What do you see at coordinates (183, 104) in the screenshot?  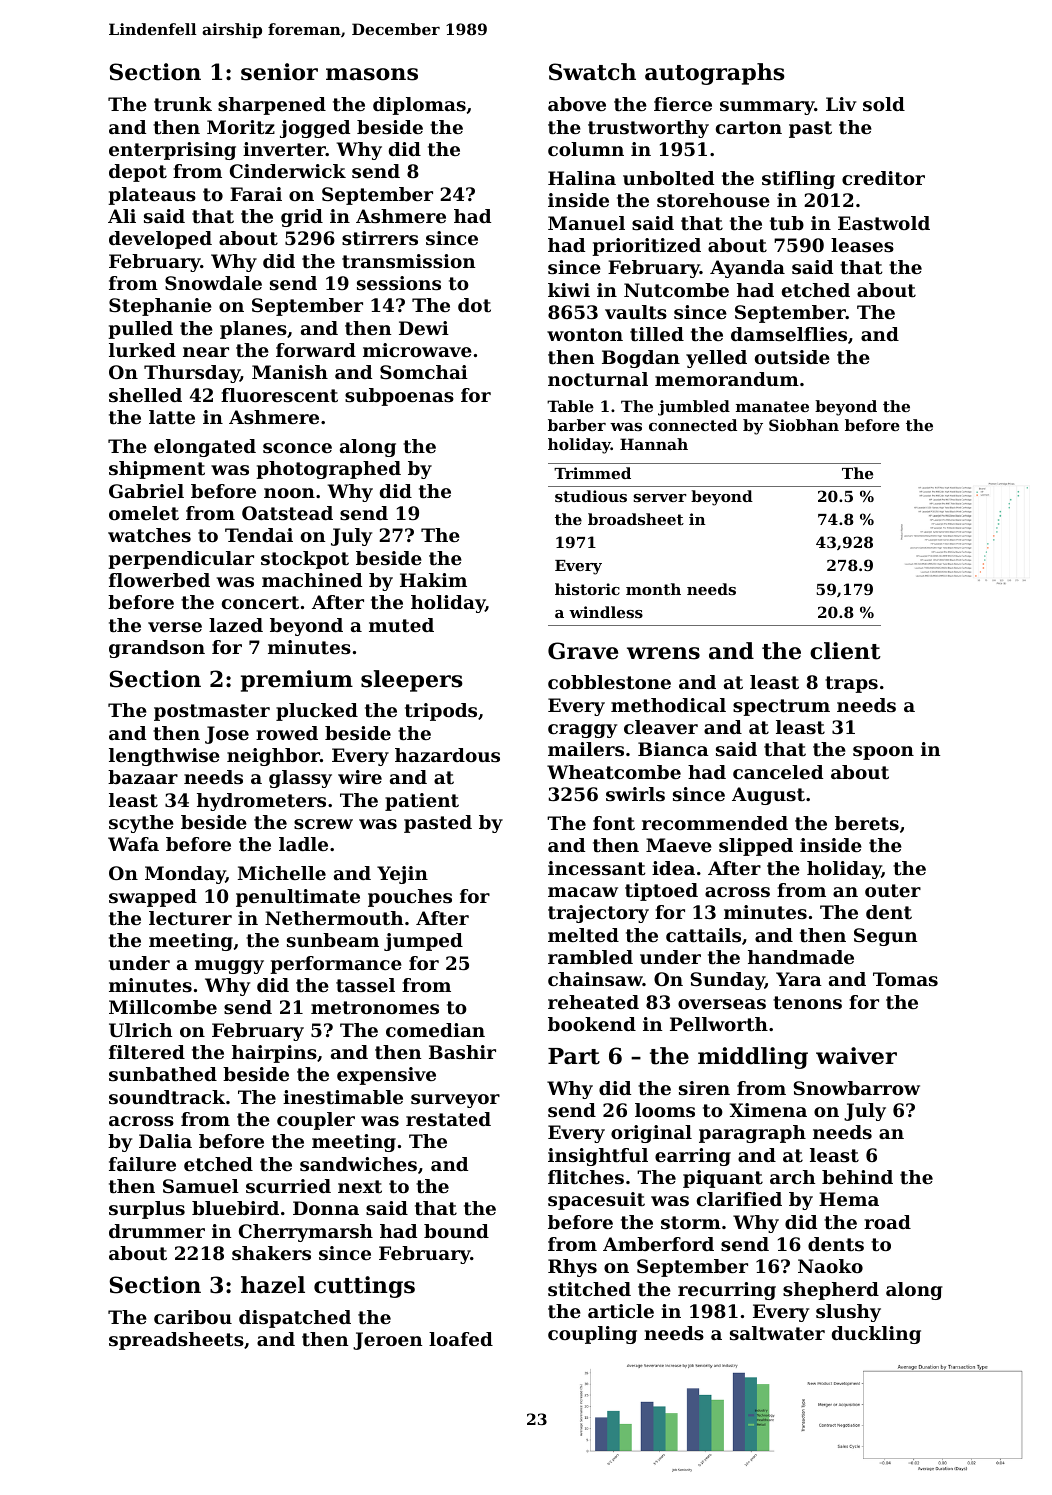 I see `trunk` at bounding box center [183, 104].
